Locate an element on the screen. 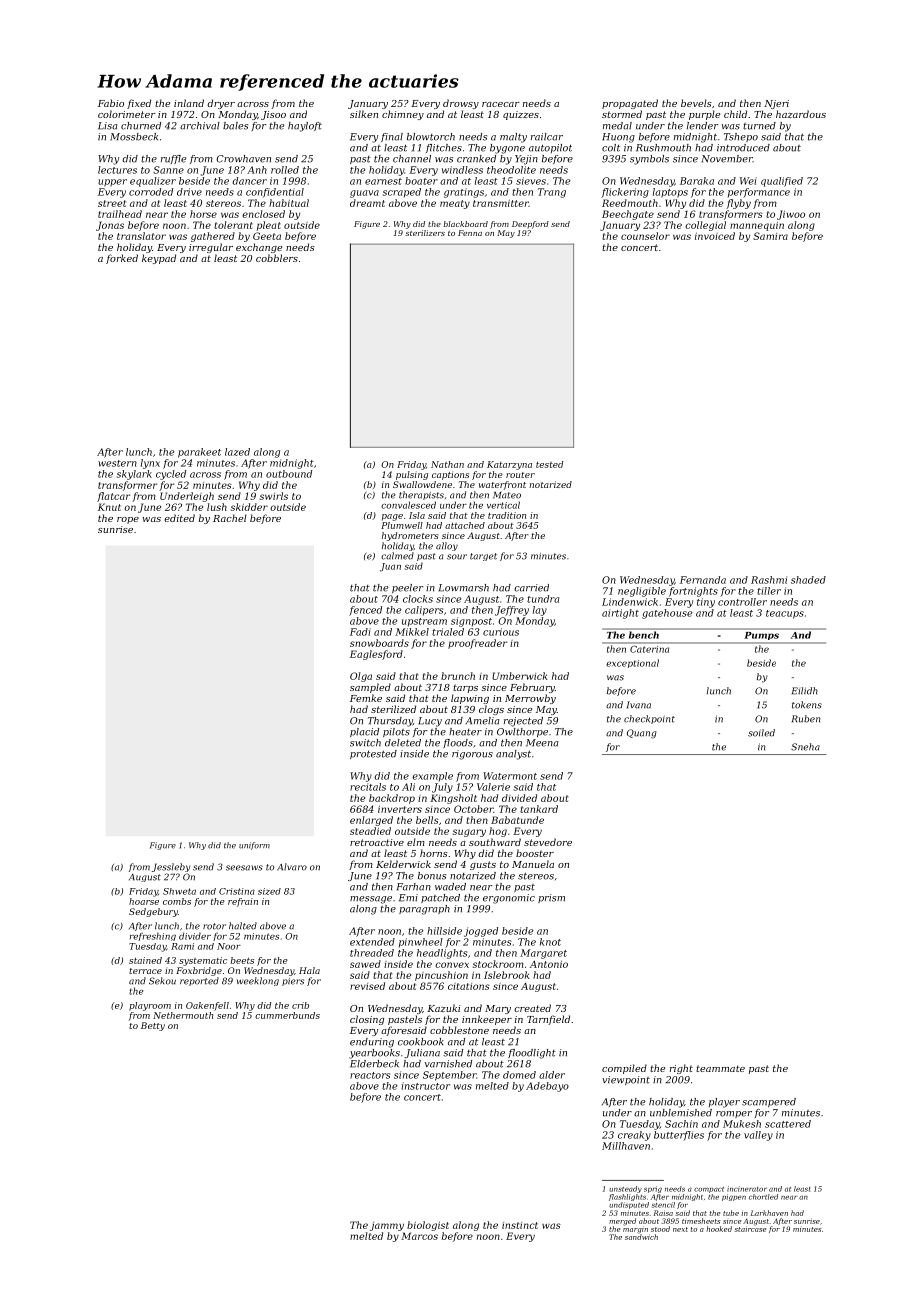  Umberwick is located at coordinates (520, 676).
